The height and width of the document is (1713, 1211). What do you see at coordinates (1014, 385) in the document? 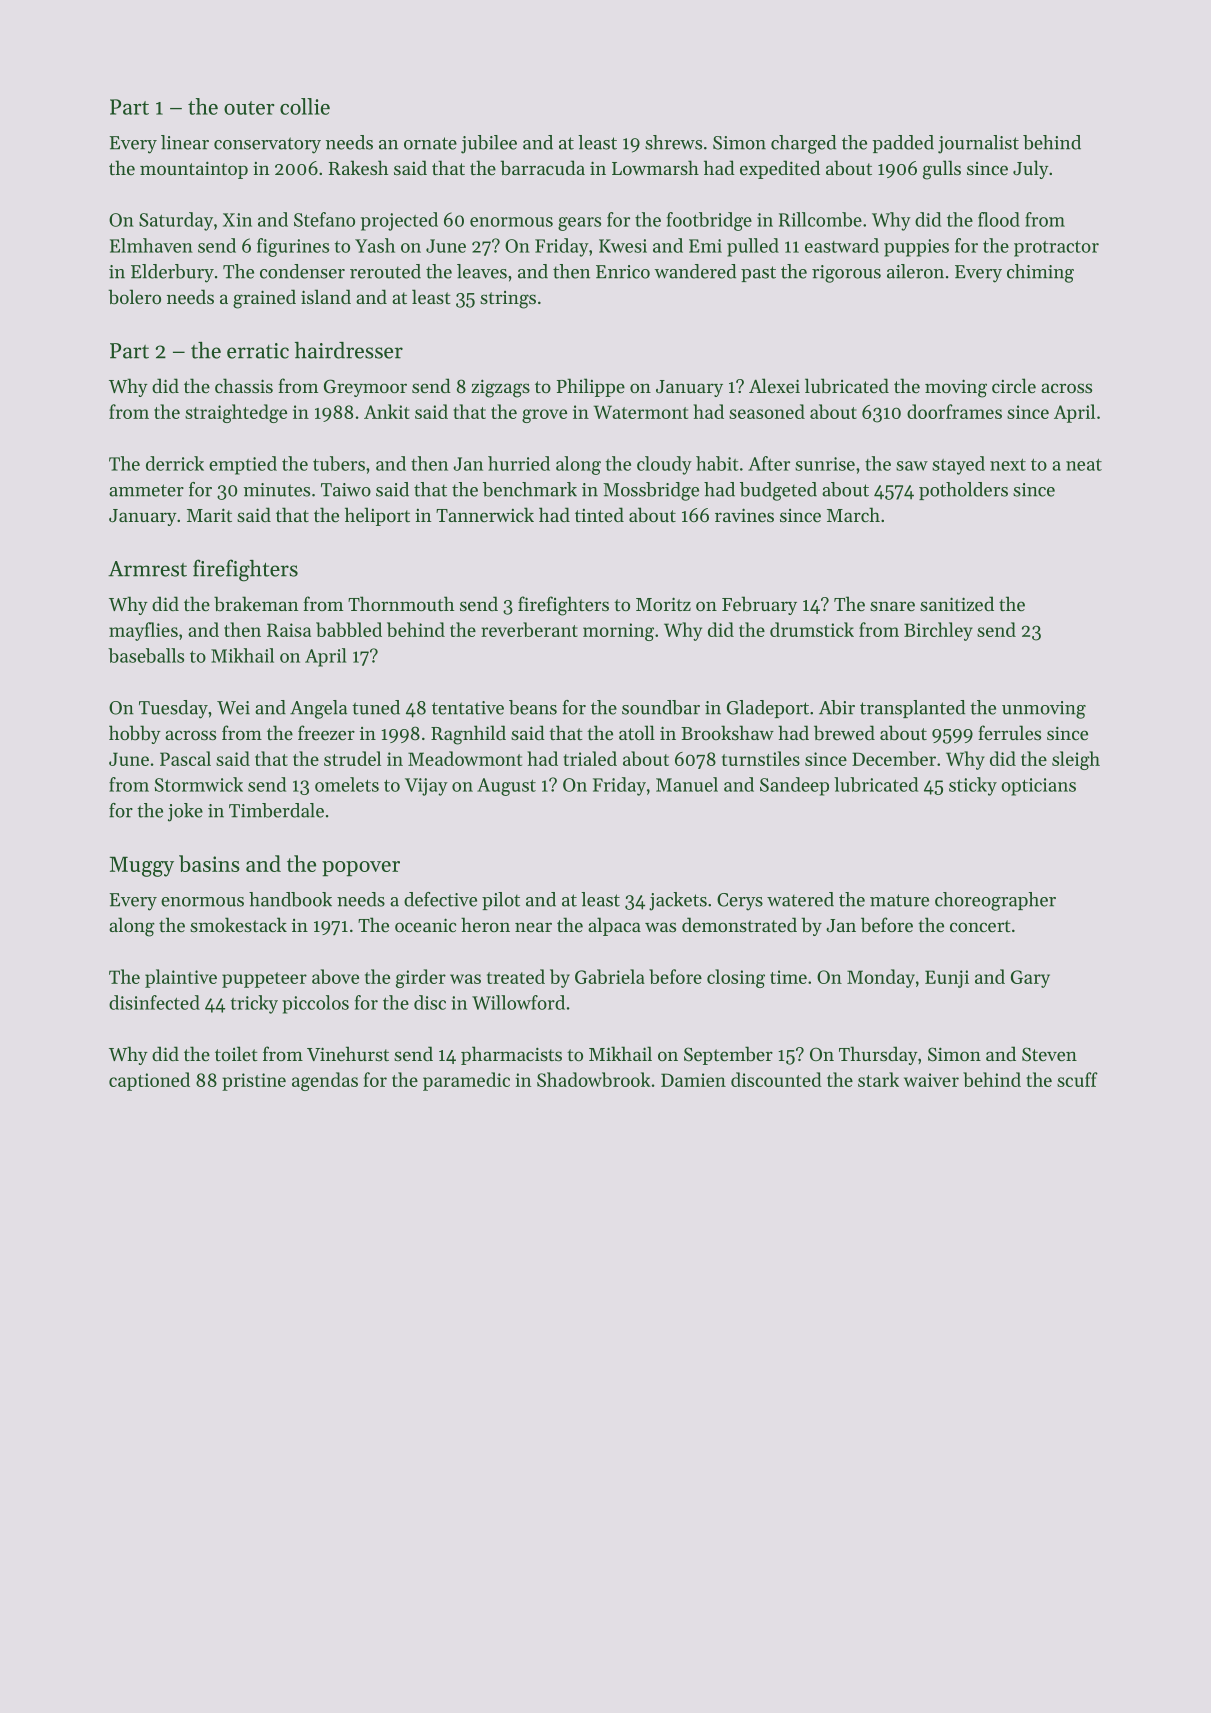
I see `circle` at bounding box center [1014, 385].
